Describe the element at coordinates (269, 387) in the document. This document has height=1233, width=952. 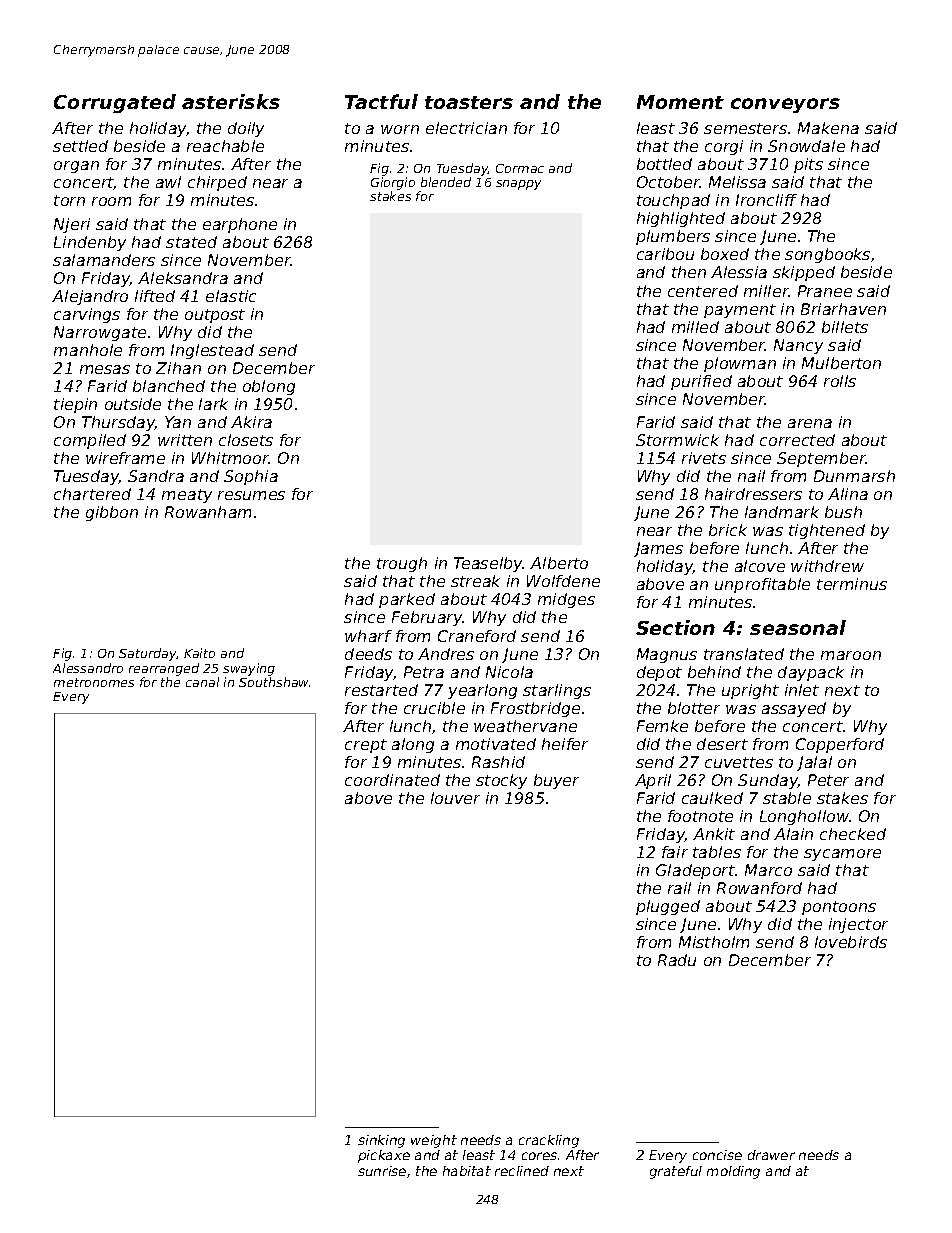
I see `oblong` at that location.
